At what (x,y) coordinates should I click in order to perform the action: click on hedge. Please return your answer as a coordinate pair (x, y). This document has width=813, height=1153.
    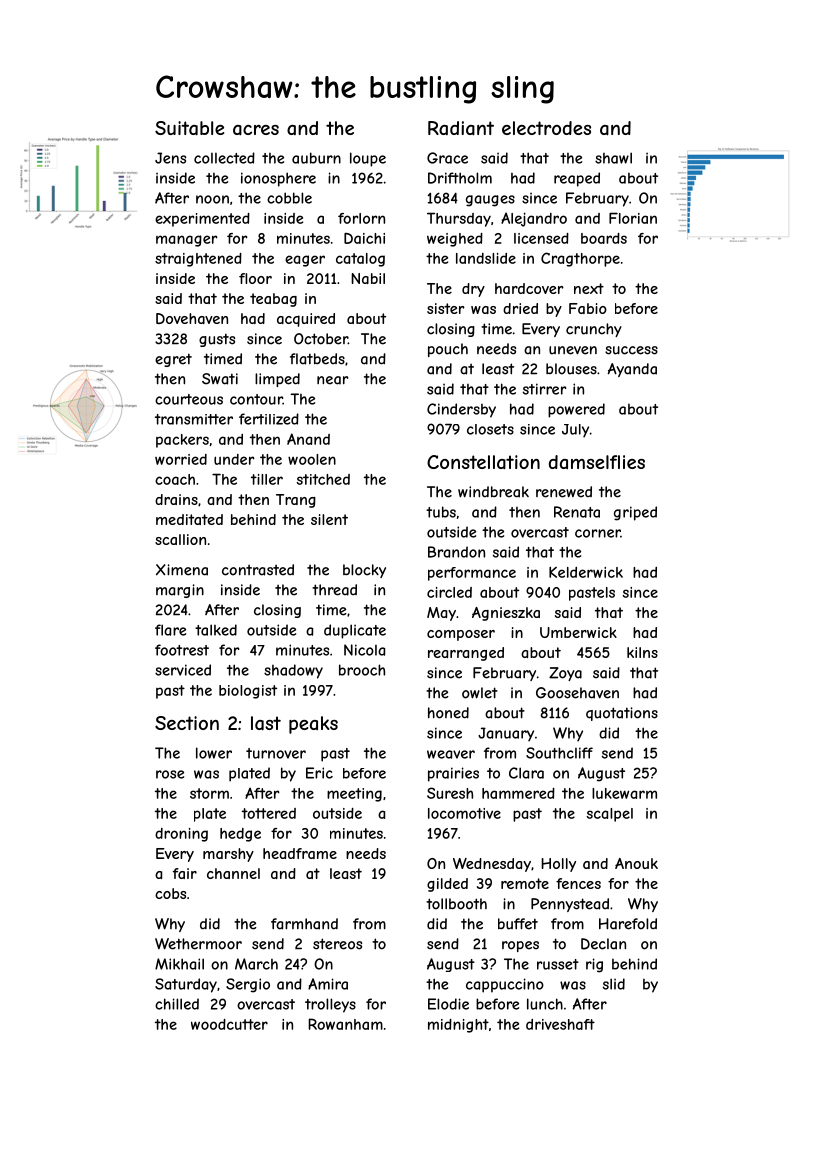
    Looking at the image, I should click on (240, 835).
